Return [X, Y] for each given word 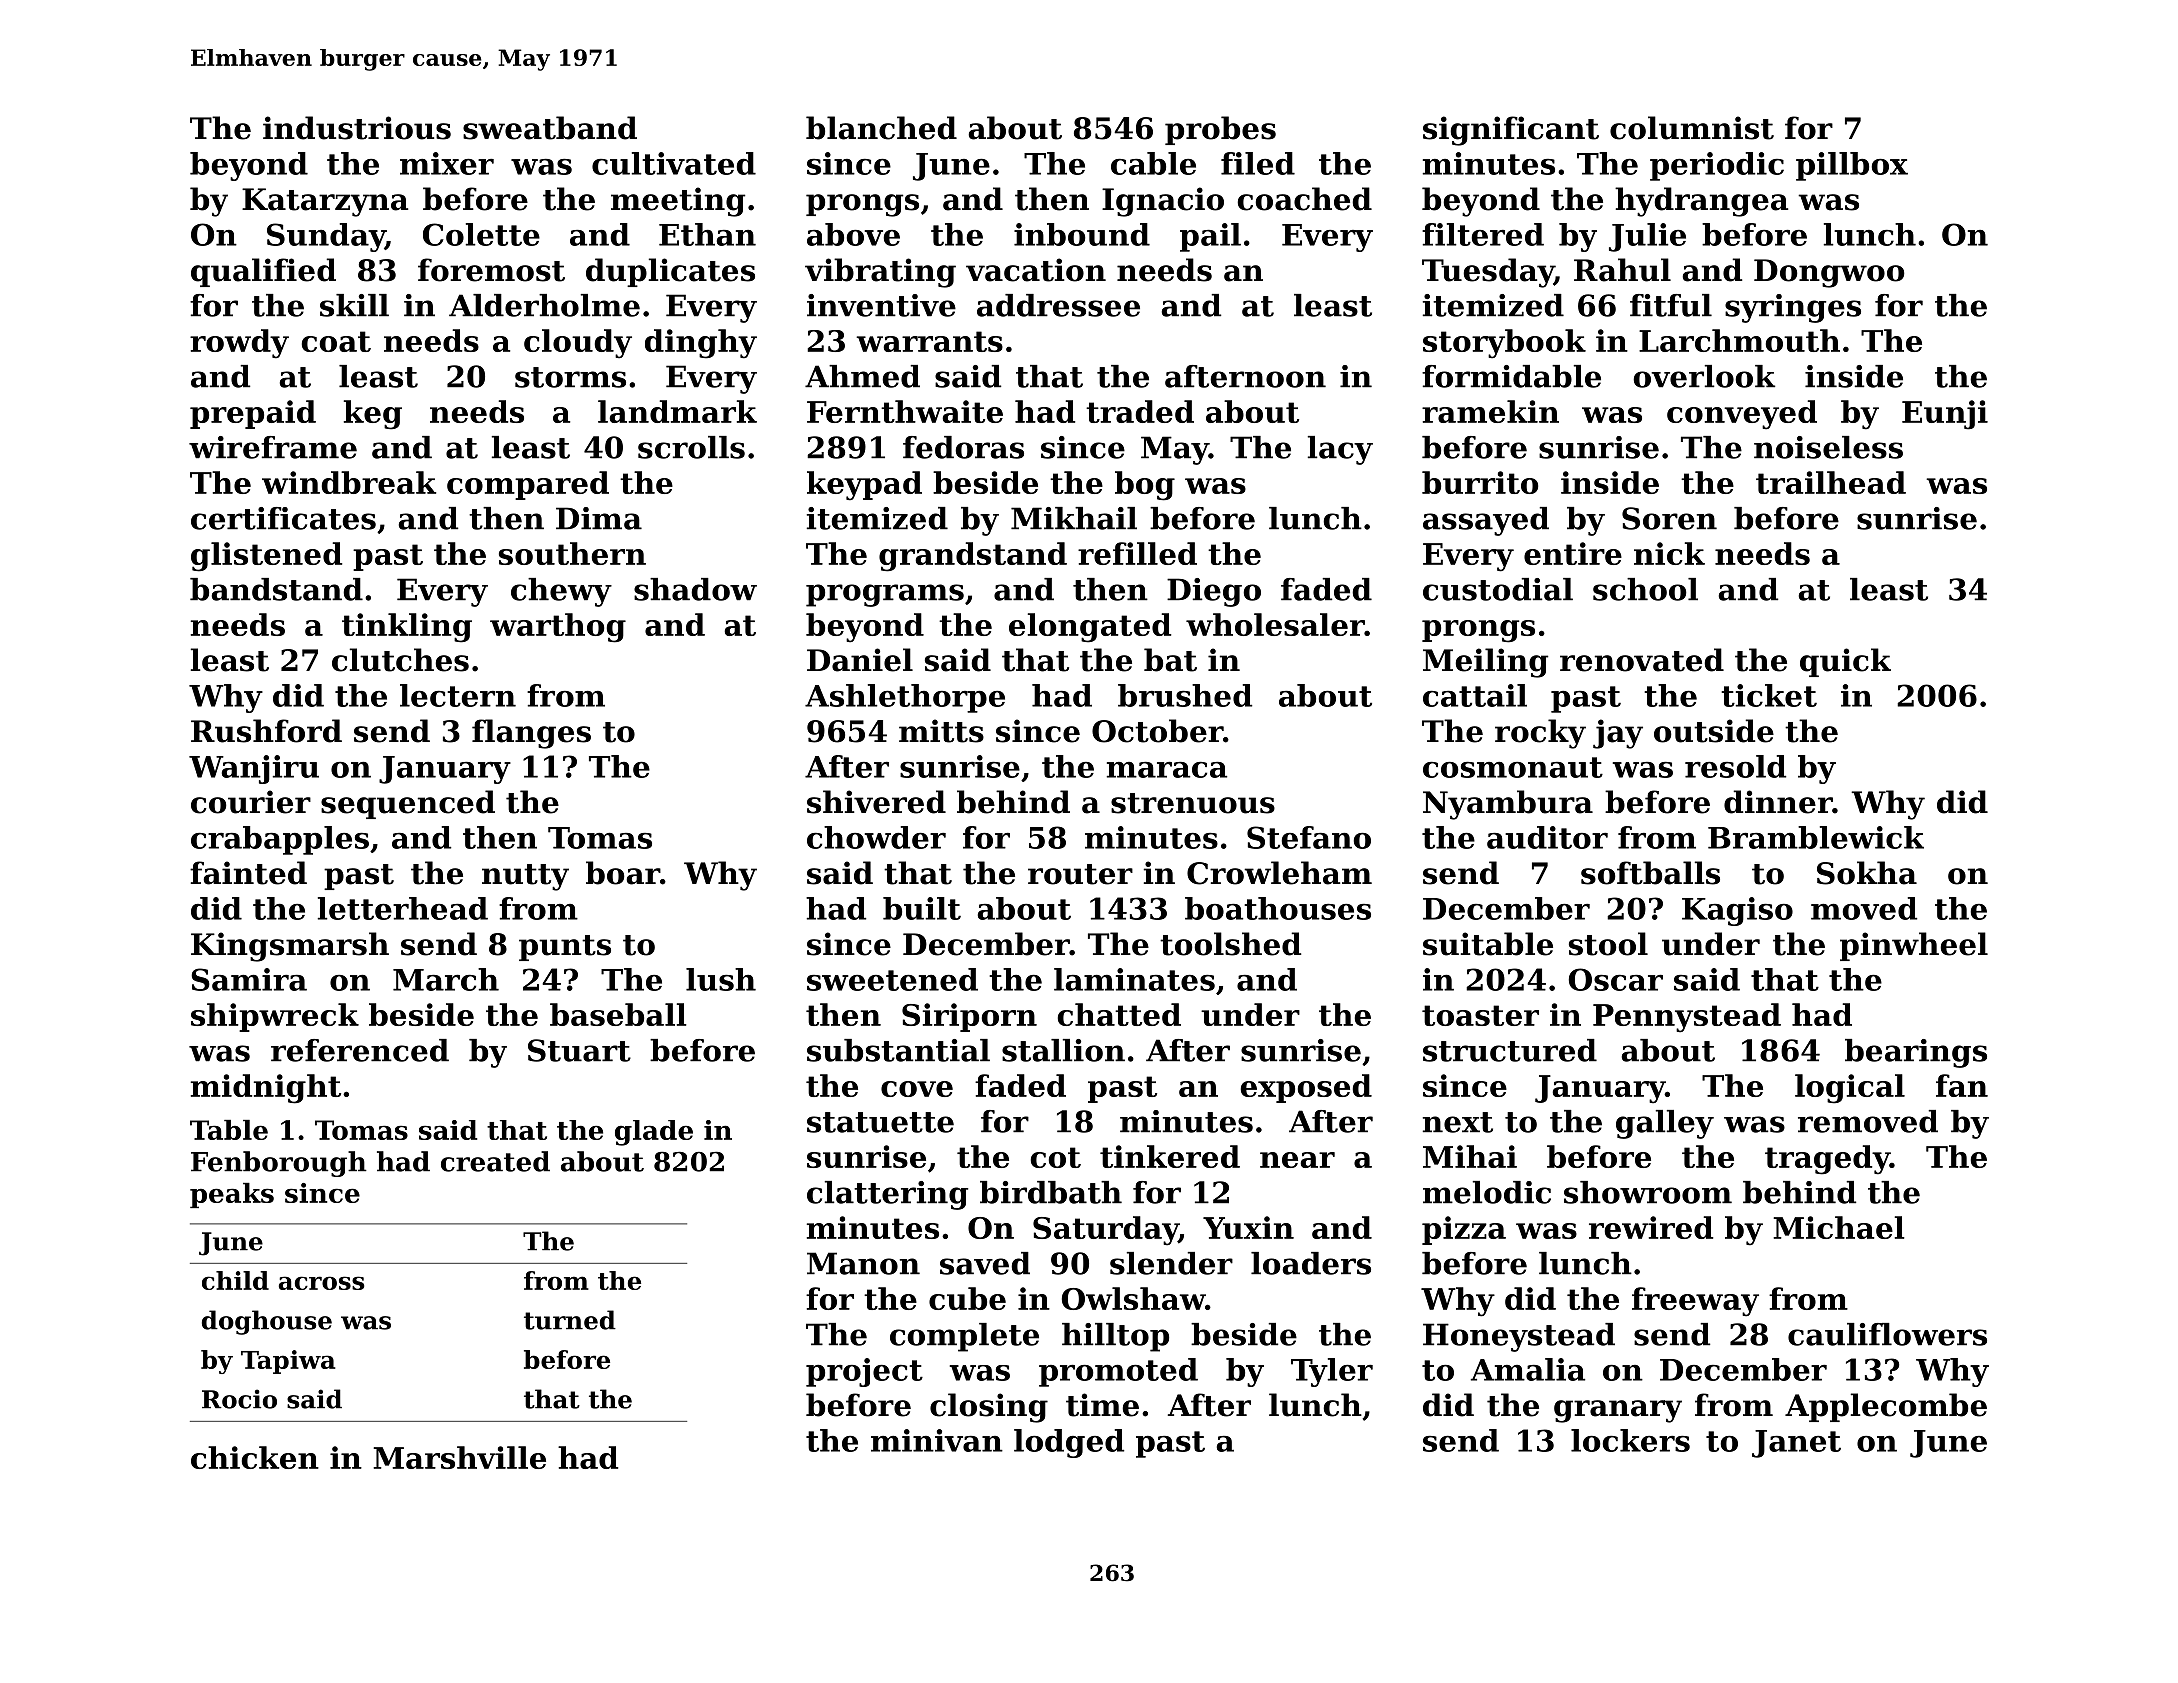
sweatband [550, 128]
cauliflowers [1887, 1334]
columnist [1692, 128]
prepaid [253, 414]
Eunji [1945, 415]
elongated [1090, 628]
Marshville [459, 1457]
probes [1220, 130]
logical [1850, 1089]
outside [1714, 731]
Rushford [266, 731]
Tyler [1332, 1372]
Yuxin [1248, 1227]
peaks [232, 1195]
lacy [1340, 450]
